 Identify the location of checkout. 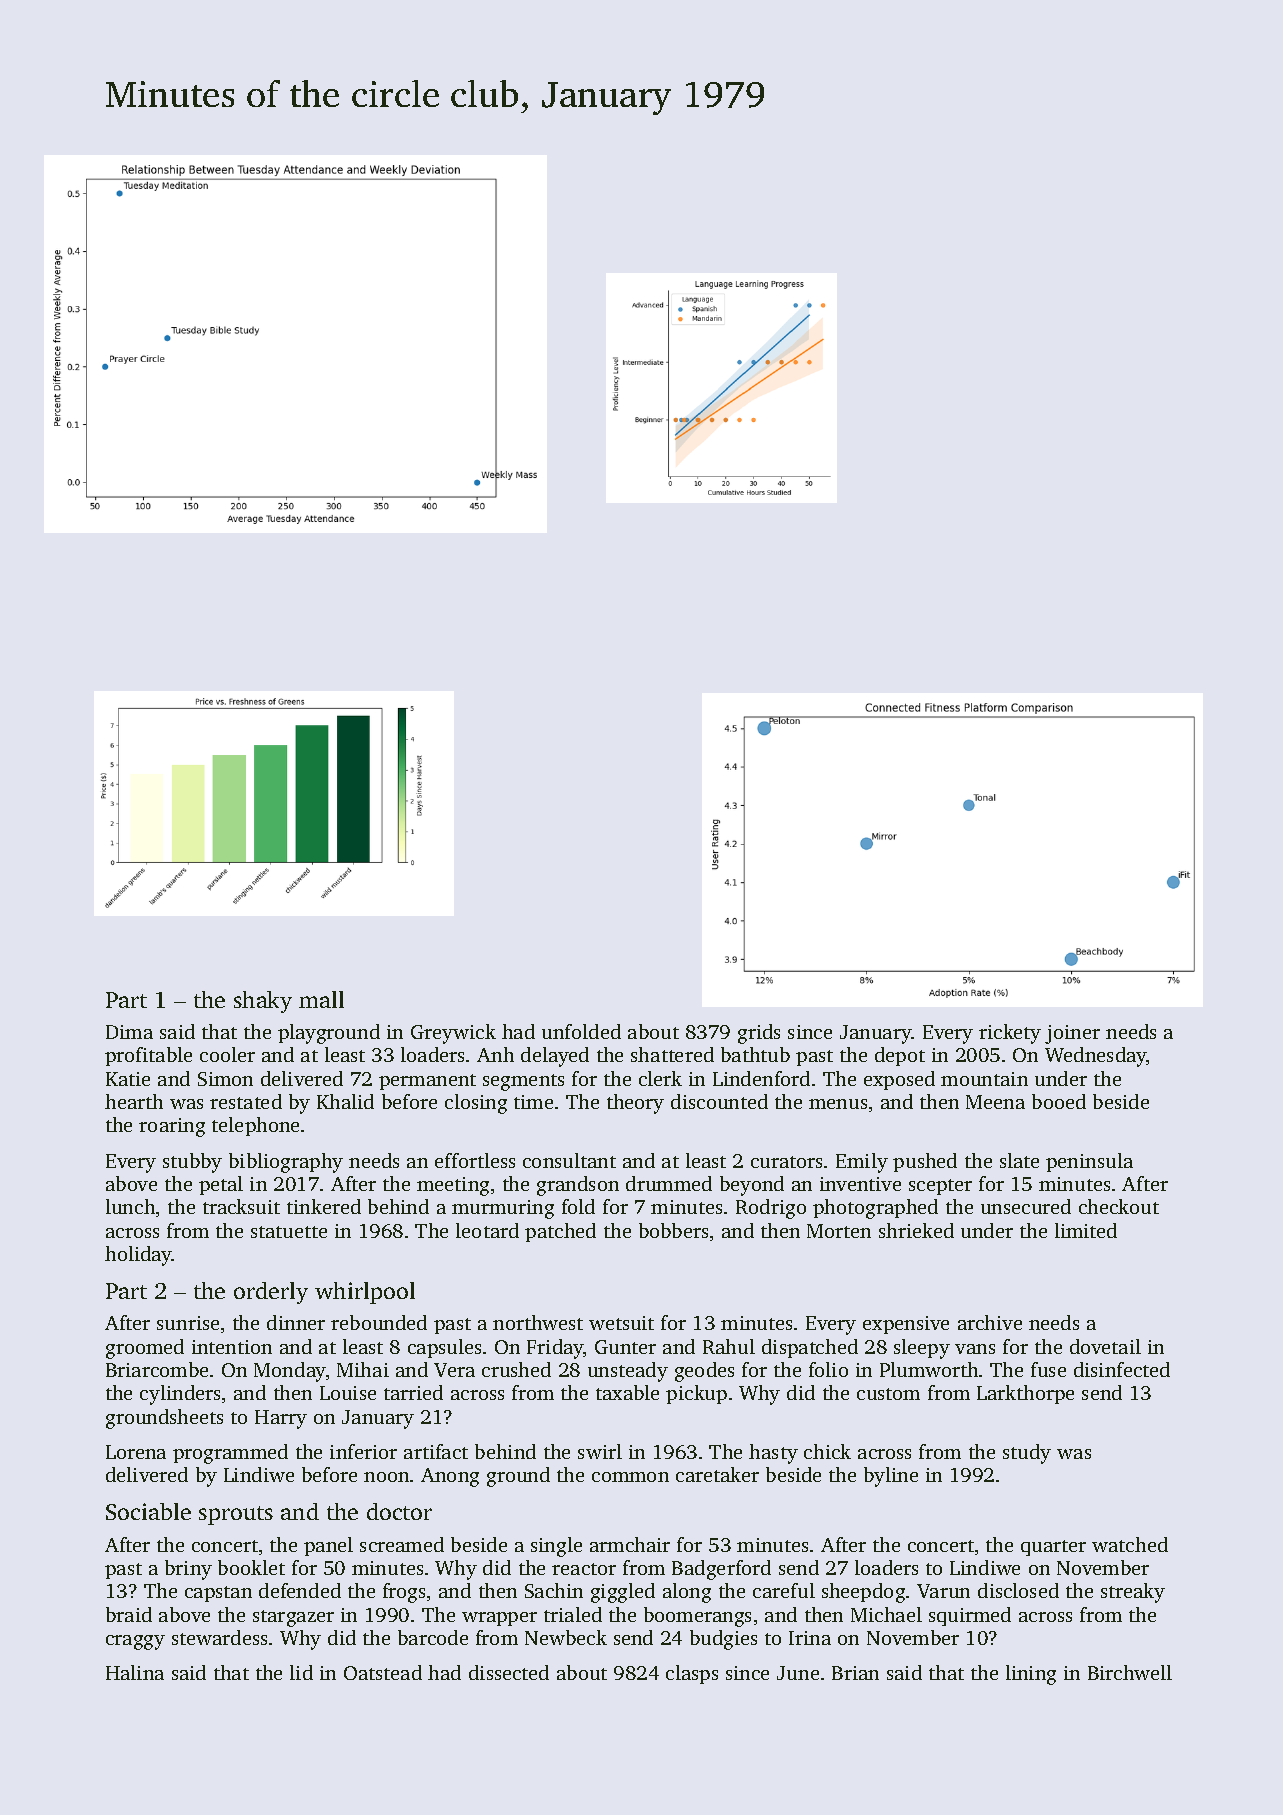
(1119, 1206).
